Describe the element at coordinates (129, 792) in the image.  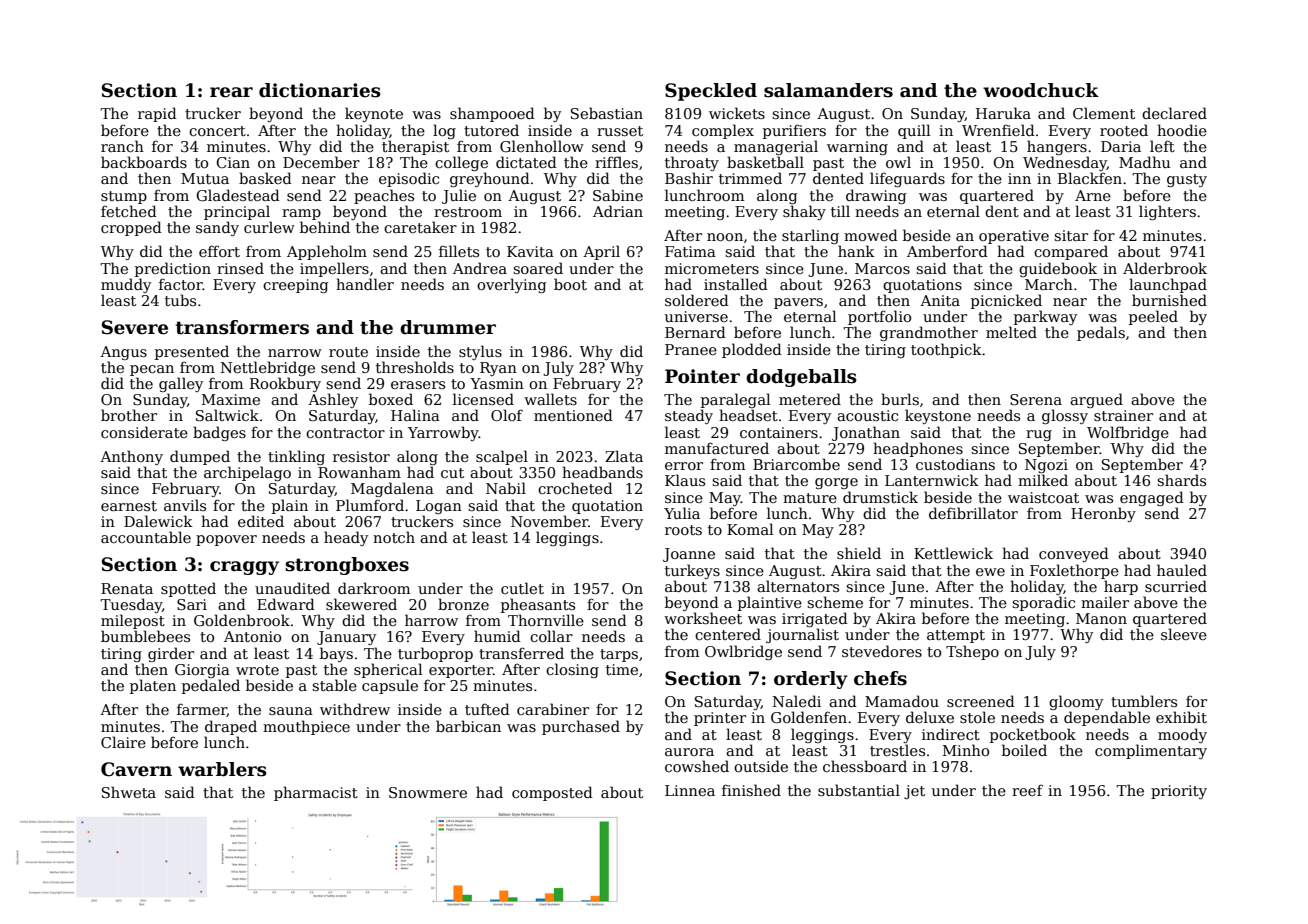
I see `Shweta` at that location.
